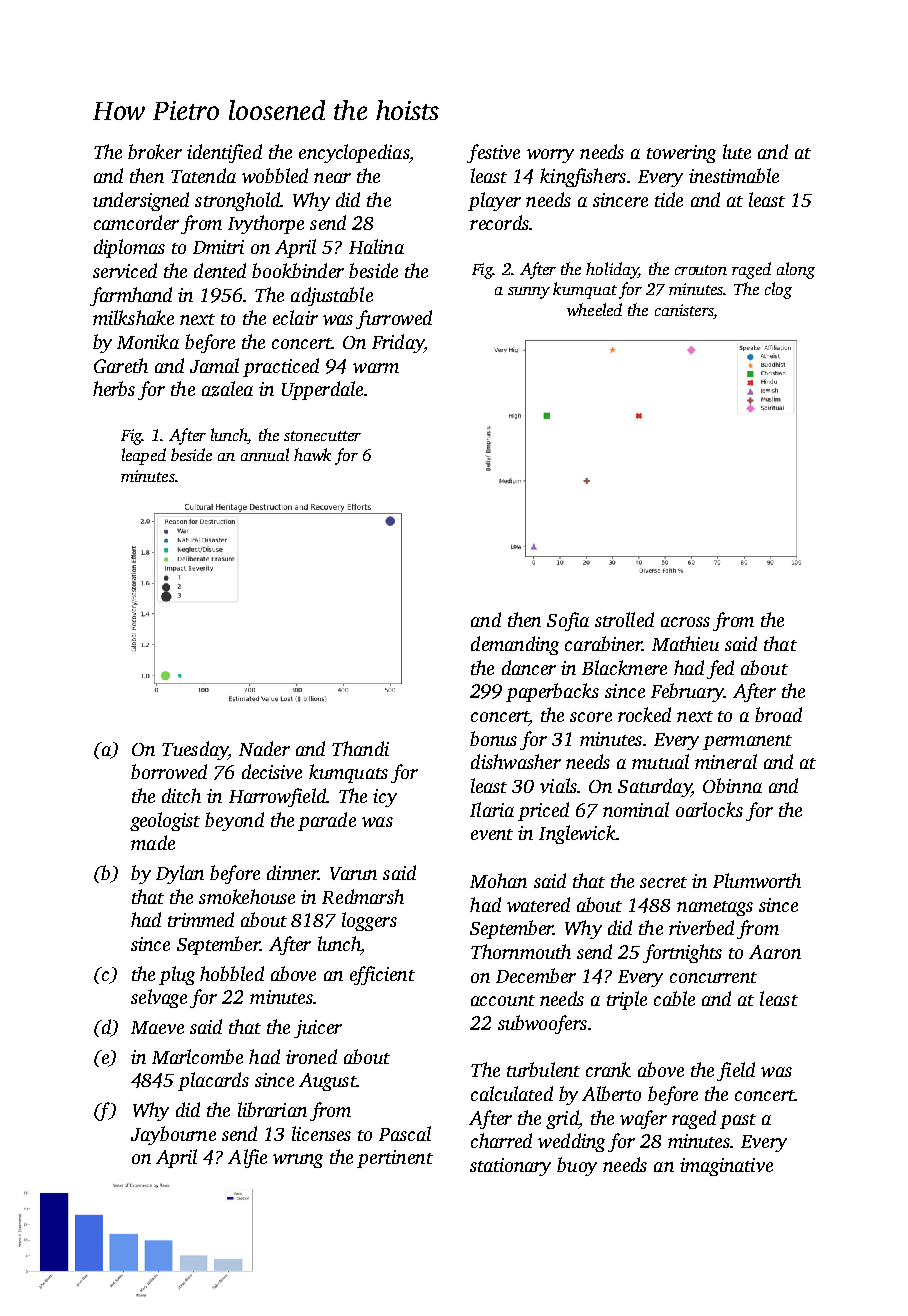  What do you see at coordinates (395, 1159) in the document?
I see `pertinent` at bounding box center [395, 1159].
